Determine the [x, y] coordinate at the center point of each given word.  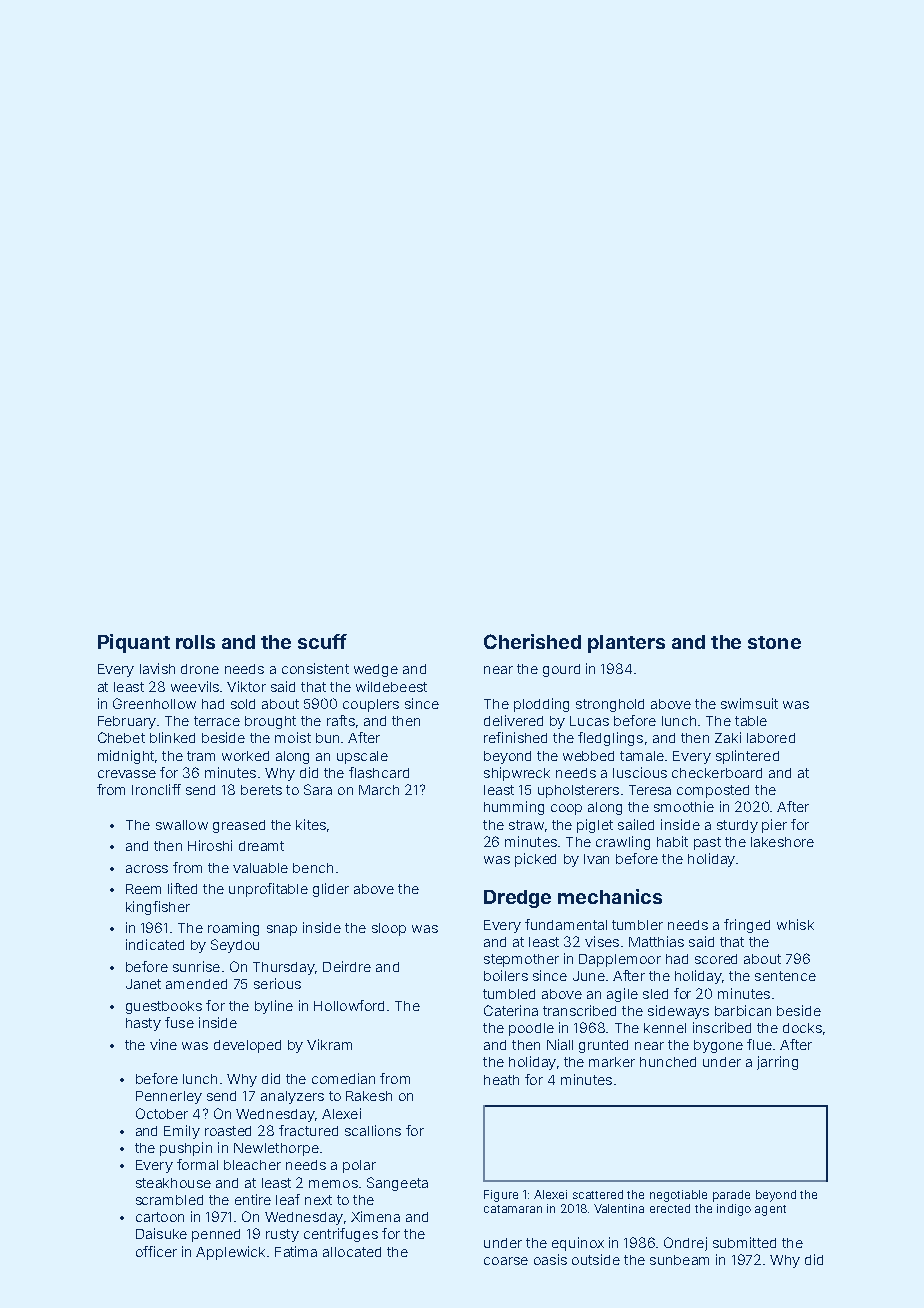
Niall [560, 1044]
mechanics [610, 896]
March [379, 790]
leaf [288, 1199]
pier [774, 826]
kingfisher [158, 908]
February [127, 722]
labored [771, 738]
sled [655, 994]
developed [247, 1046]
